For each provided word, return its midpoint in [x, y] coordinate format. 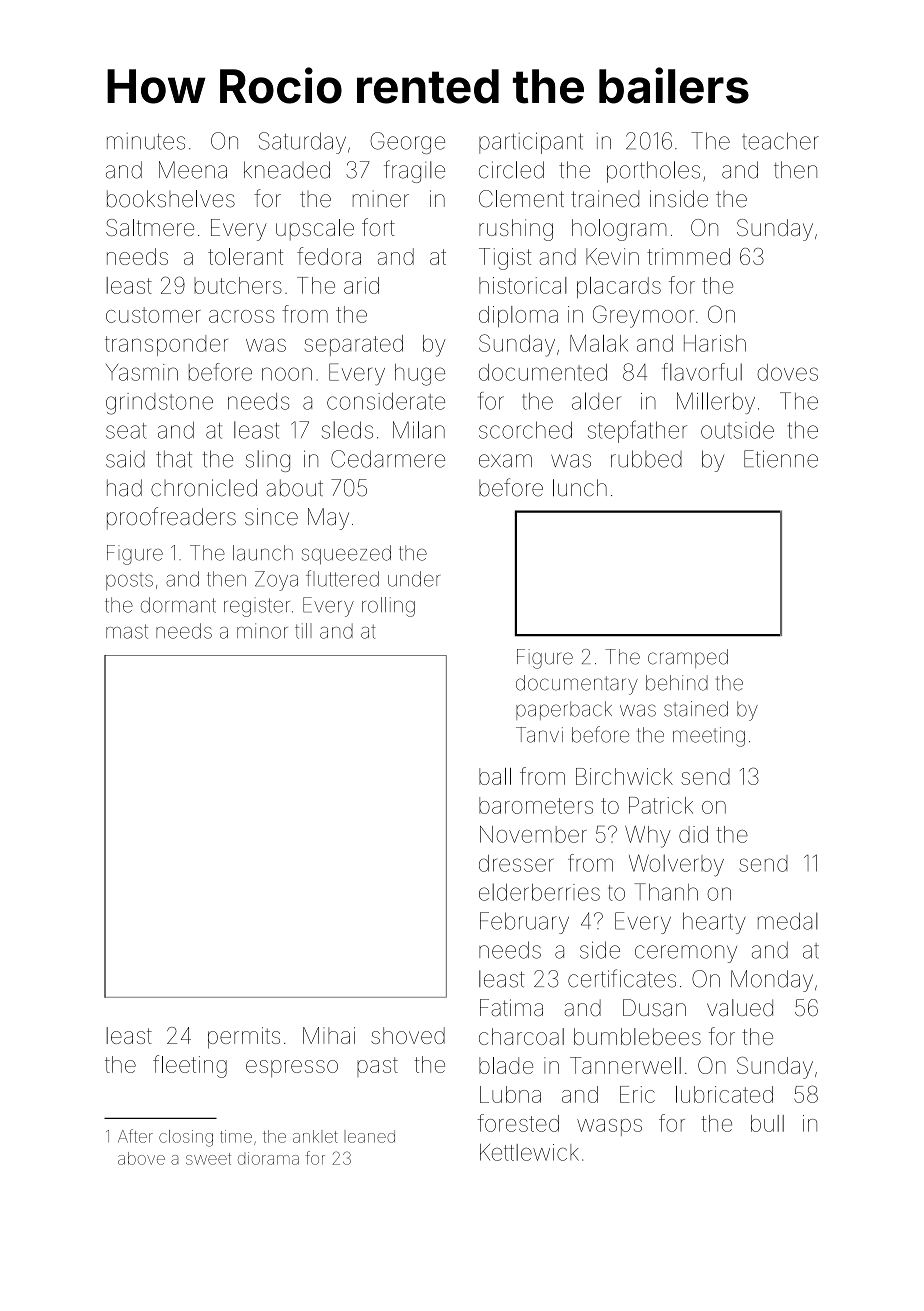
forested [518, 1123]
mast [127, 631]
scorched [525, 430]
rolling [388, 607]
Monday [772, 981]
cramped [688, 658]
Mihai [329, 1035]
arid [361, 285]
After [135, 1136]
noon [287, 374]
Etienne [781, 459]
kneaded [287, 170]
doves [787, 372]
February [524, 923]
